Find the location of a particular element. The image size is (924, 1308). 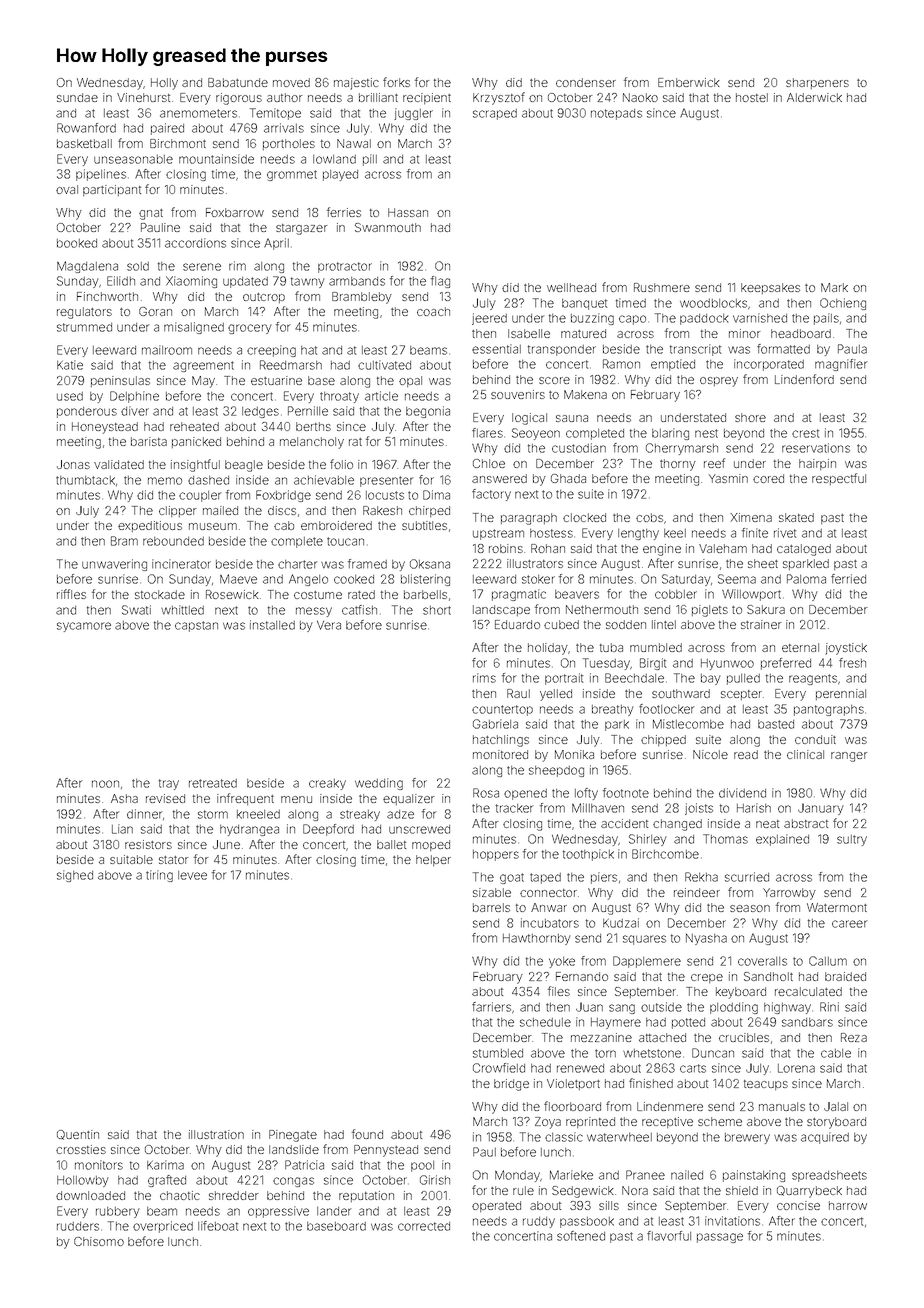

sharpeners is located at coordinates (817, 83).
